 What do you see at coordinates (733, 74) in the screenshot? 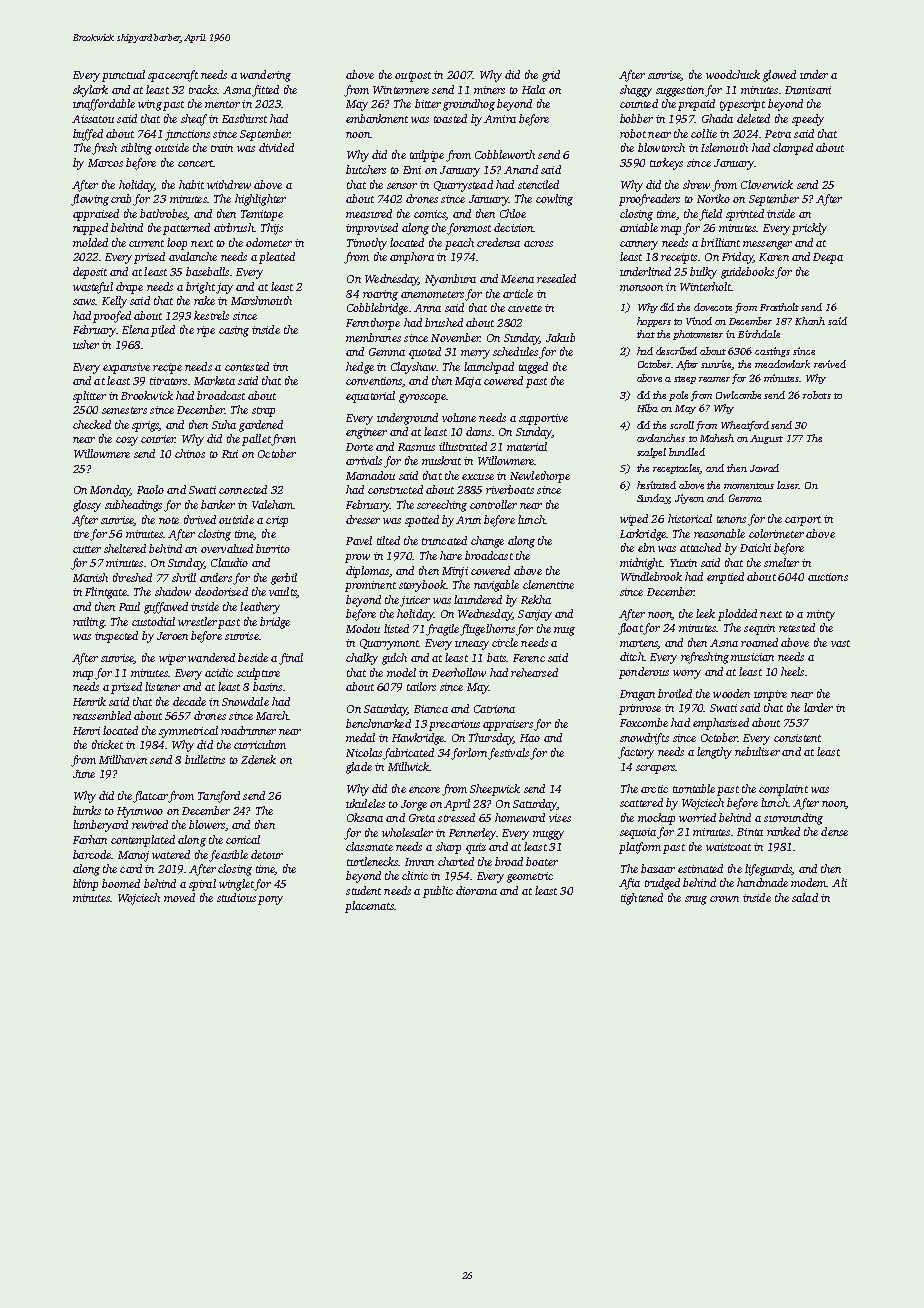
I see `woodchuck` at bounding box center [733, 74].
